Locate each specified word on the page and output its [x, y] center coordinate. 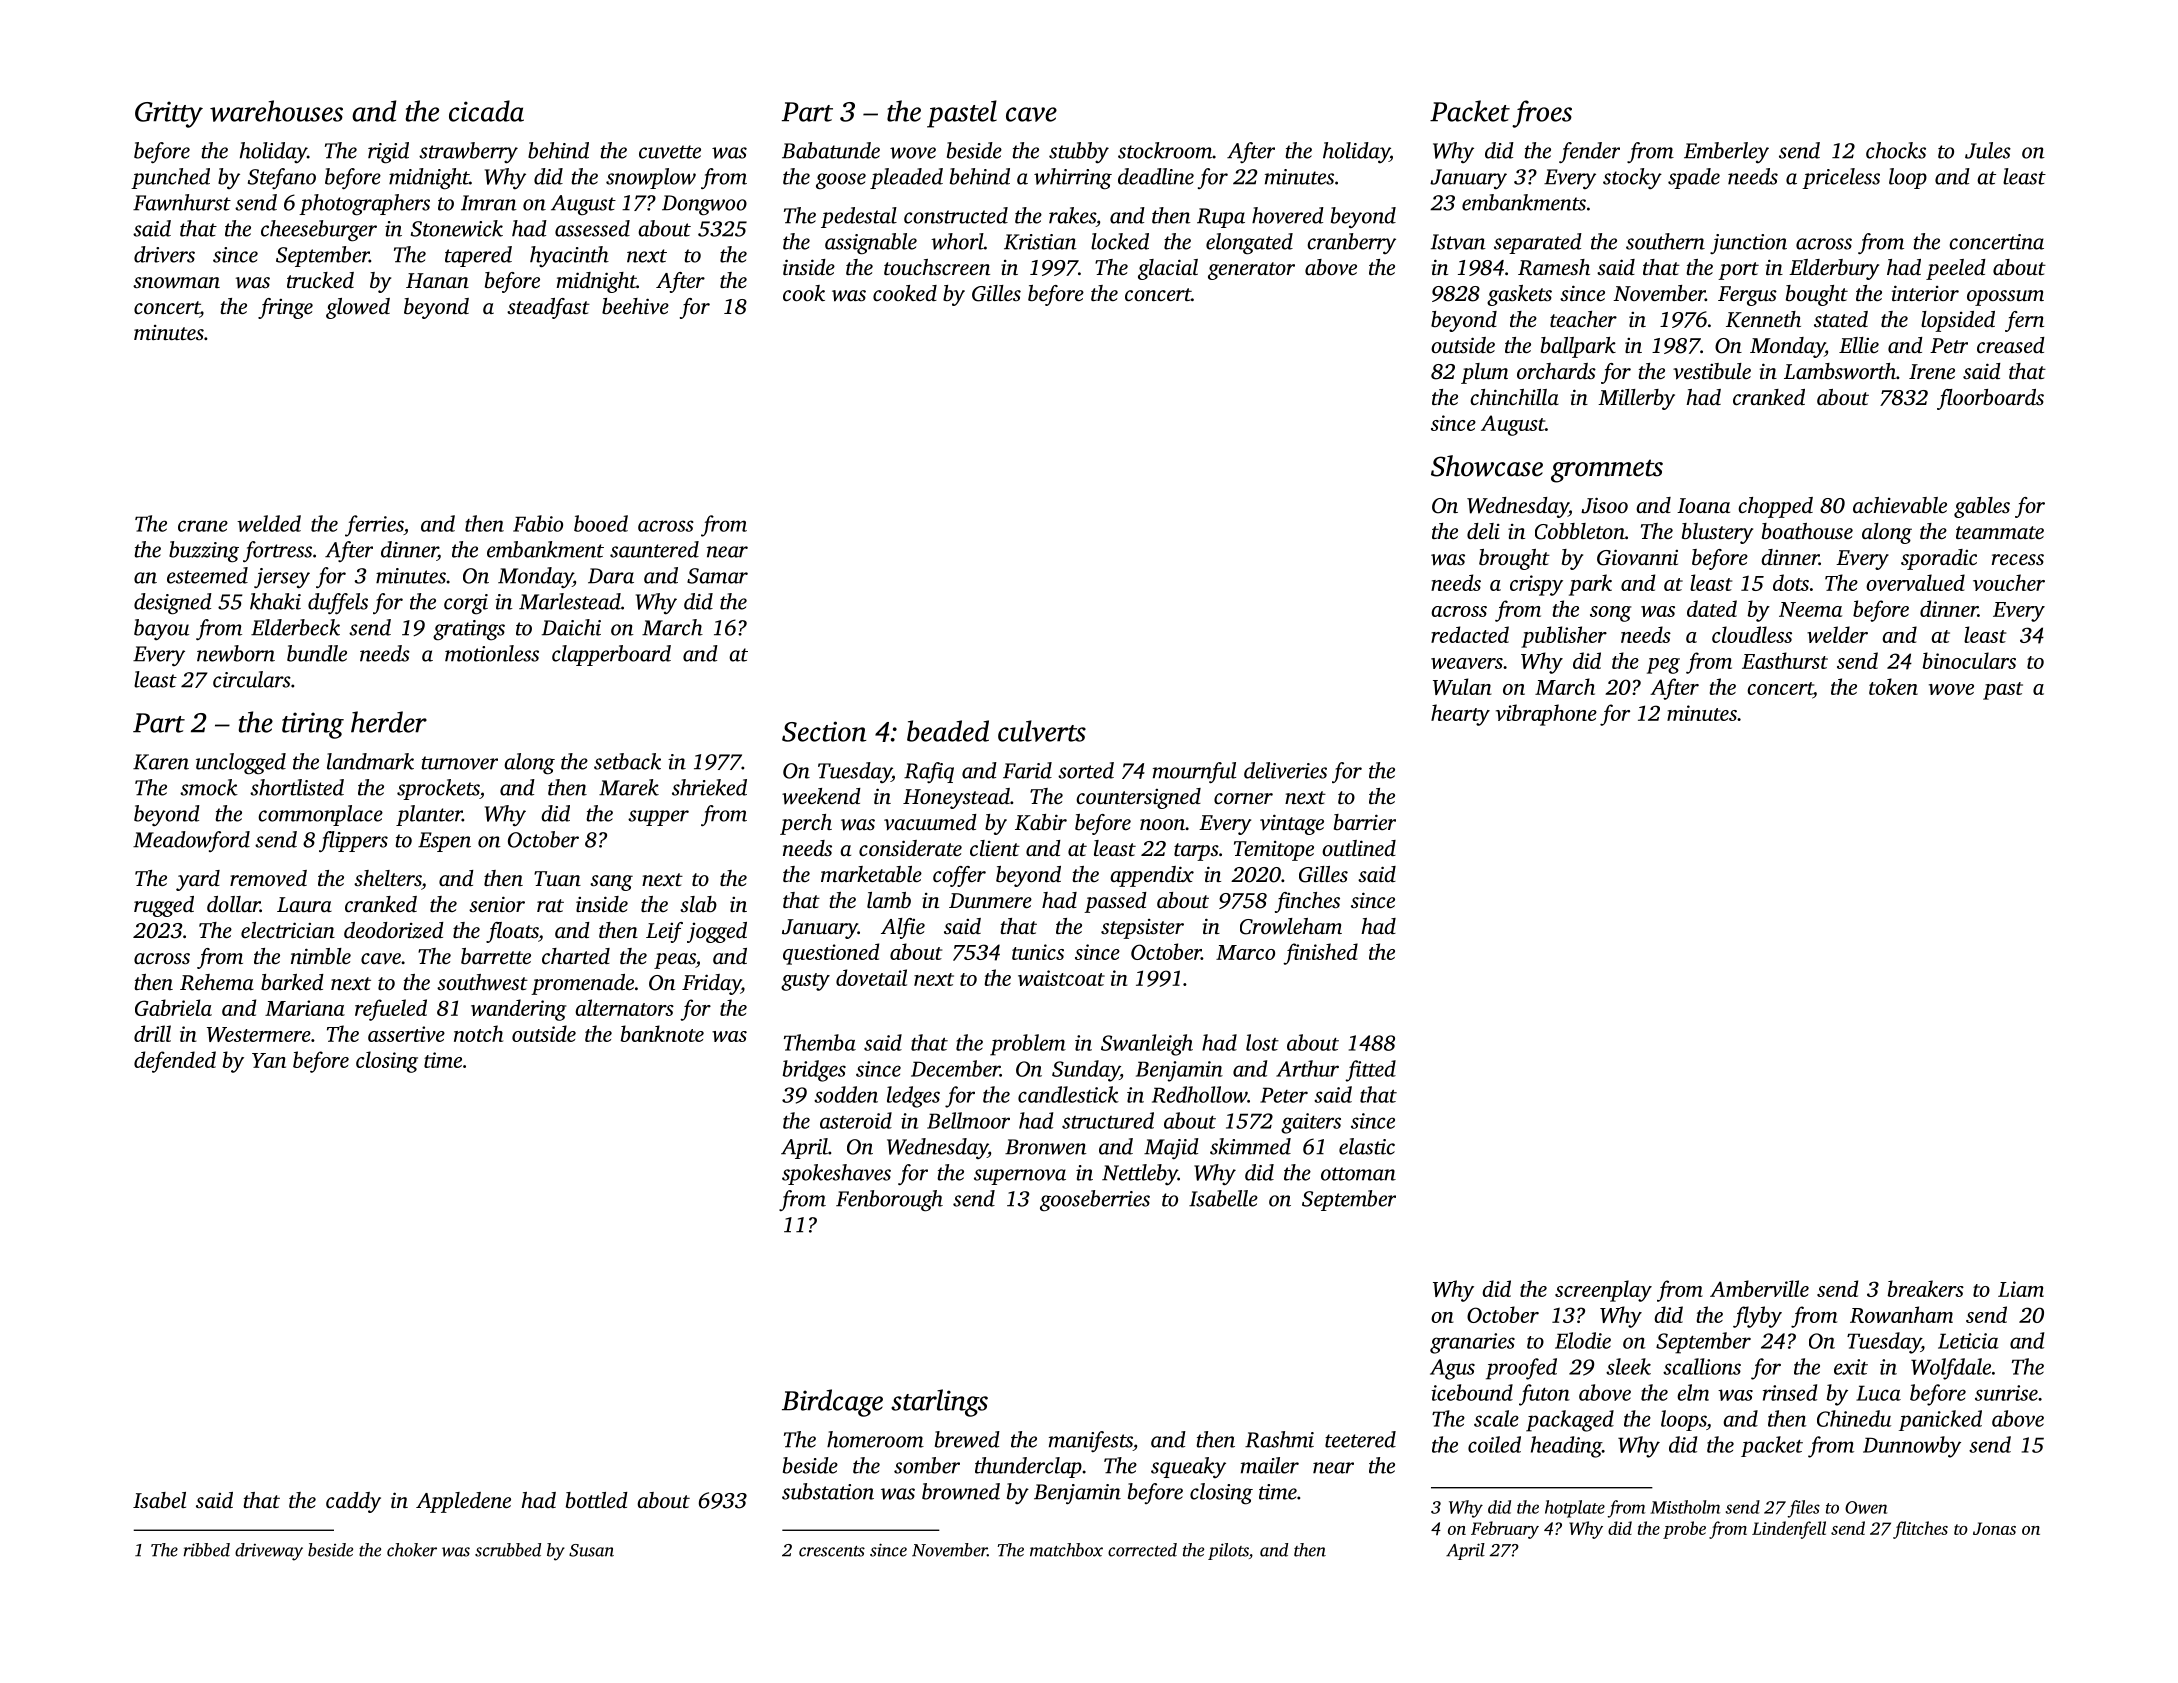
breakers [1925, 1288]
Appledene [463, 1502]
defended [175, 1062]
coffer [959, 876]
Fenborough [889, 1201]
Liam [2021, 1289]
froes [1542, 114]
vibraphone [1546, 715]
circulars [252, 679]
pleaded [906, 178]
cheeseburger [319, 231]
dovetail [871, 977]
